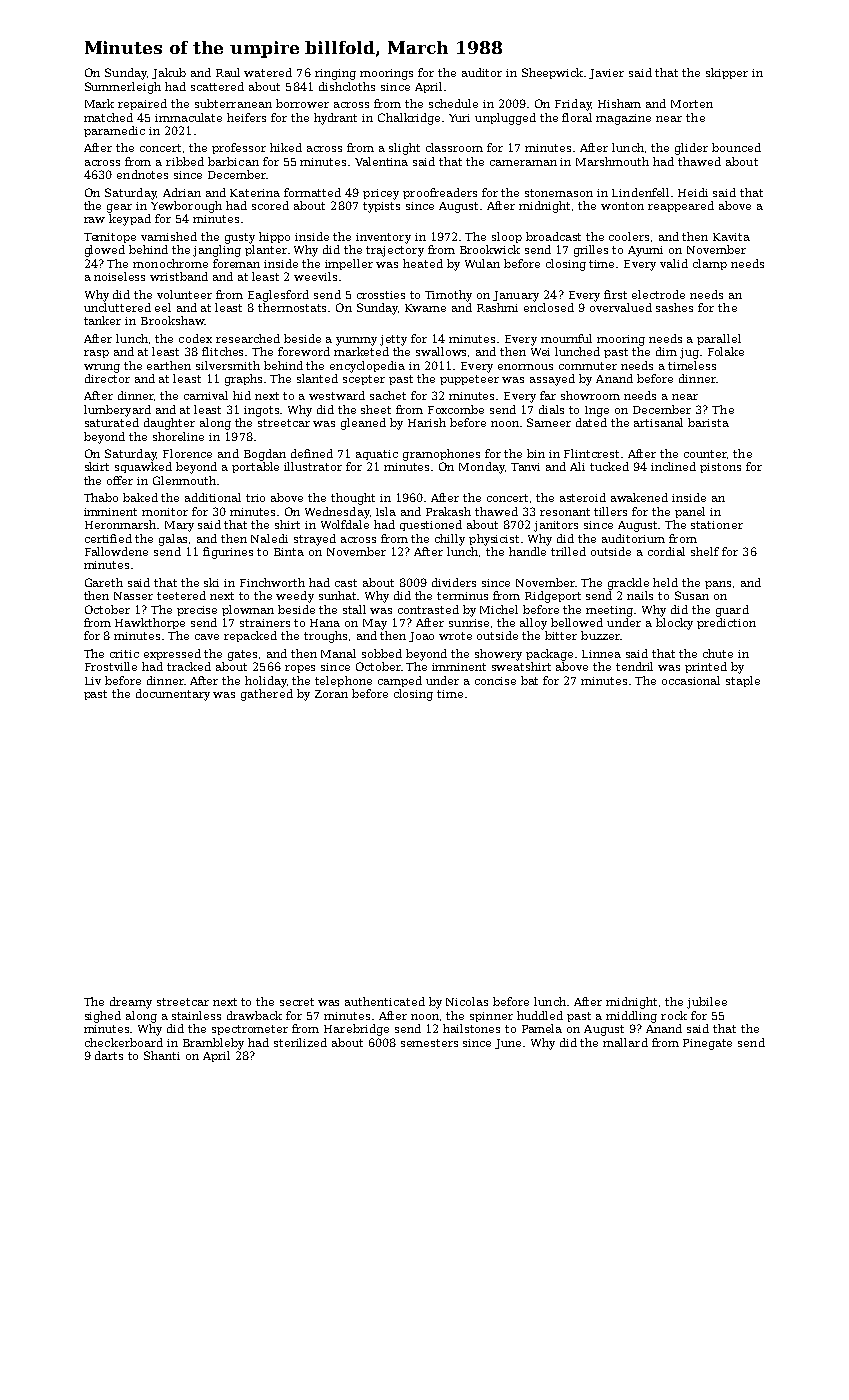  What do you see at coordinates (453, 103) in the page?
I see `schedule` at bounding box center [453, 103].
